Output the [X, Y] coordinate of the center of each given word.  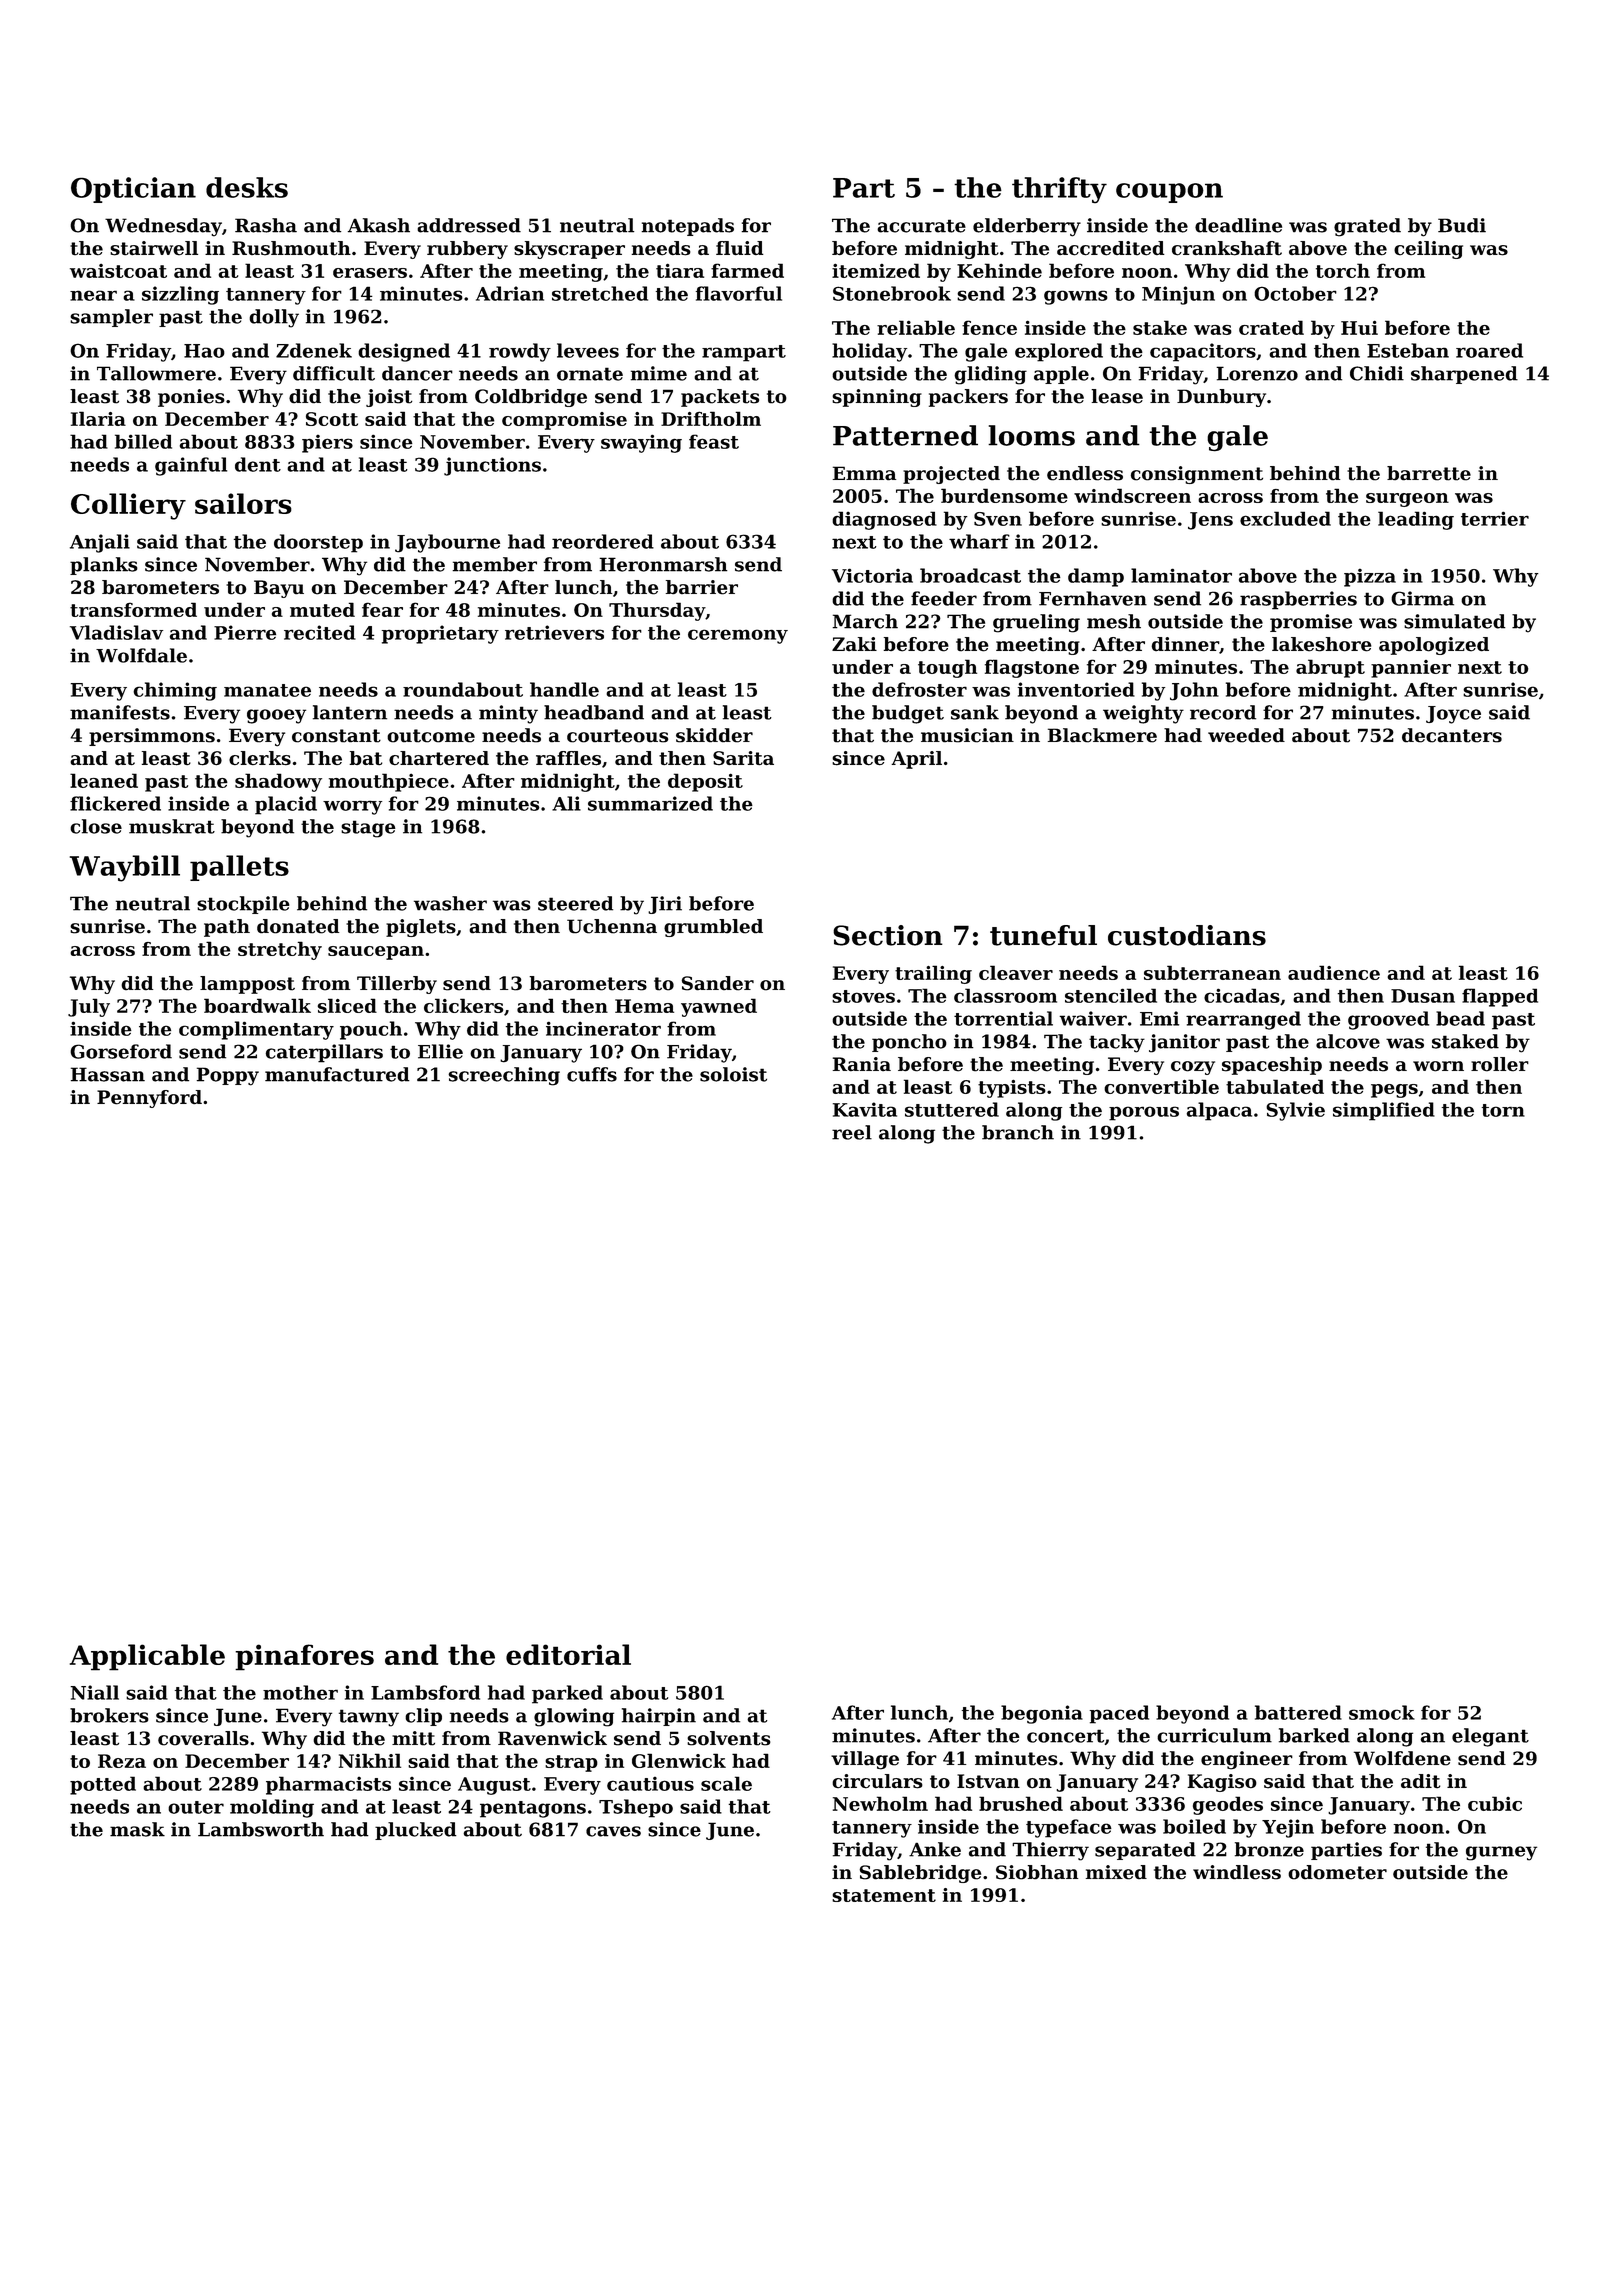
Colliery [128, 506]
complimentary [256, 1030]
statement [884, 1895]
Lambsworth [261, 1829]
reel [852, 1132]
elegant [1490, 1737]
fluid [740, 248]
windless [1237, 1872]
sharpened [1464, 375]
